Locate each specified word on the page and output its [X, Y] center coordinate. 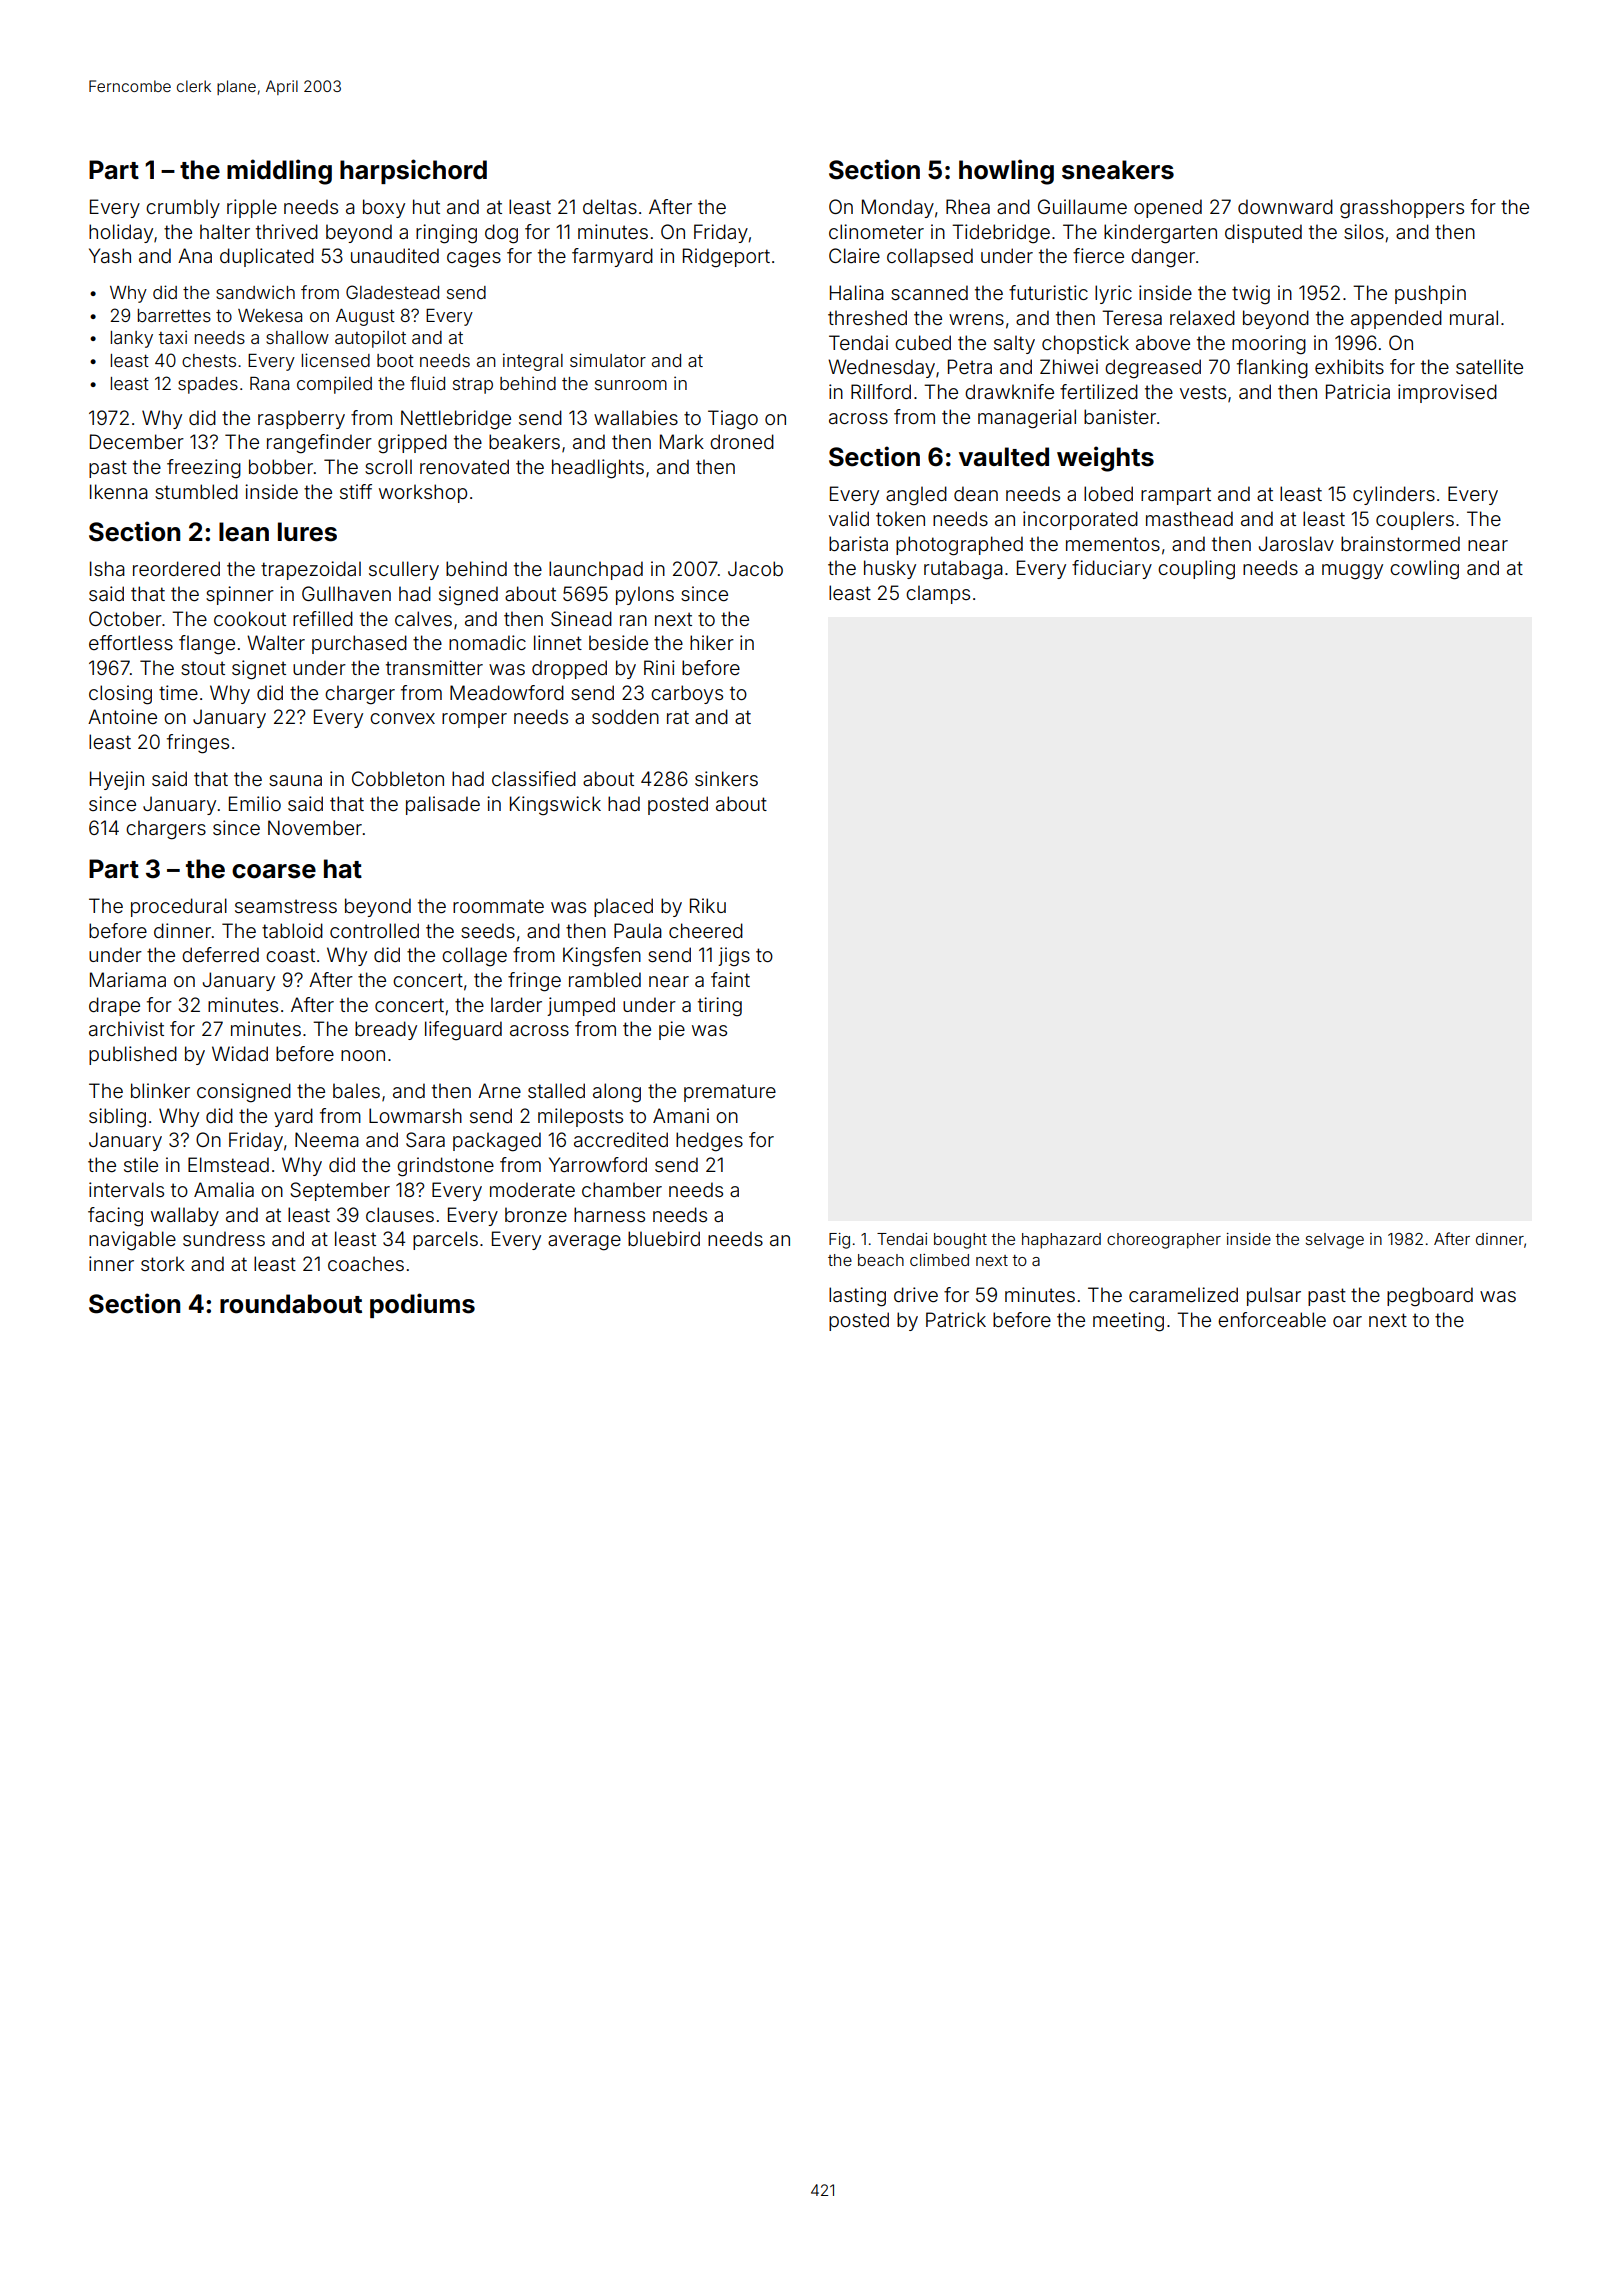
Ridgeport [726, 258]
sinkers [726, 778]
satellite [1489, 366]
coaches [366, 1263]
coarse [274, 871]
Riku [708, 905]
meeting [1128, 1322]
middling [279, 172]
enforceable [1272, 1319]
